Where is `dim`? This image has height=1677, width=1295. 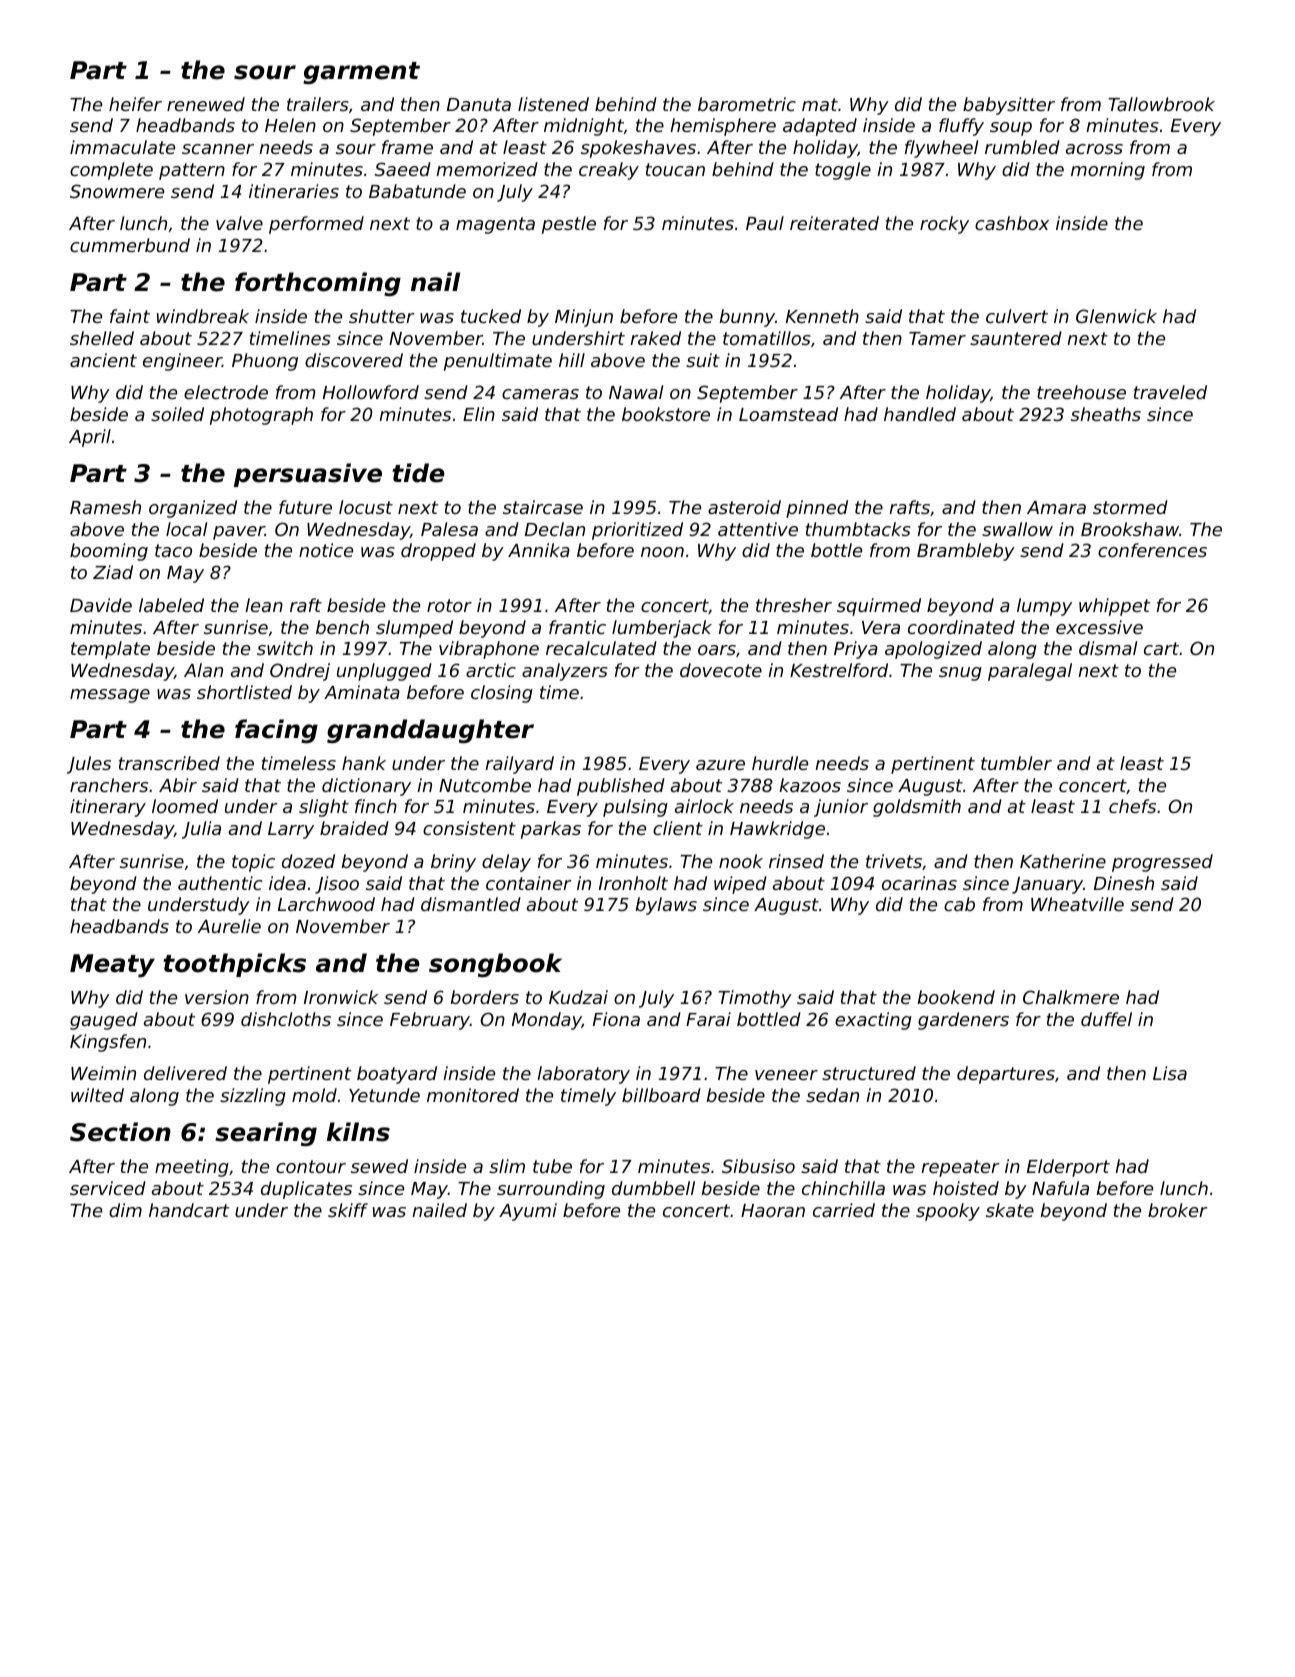
dim is located at coordinates (125, 1210).
